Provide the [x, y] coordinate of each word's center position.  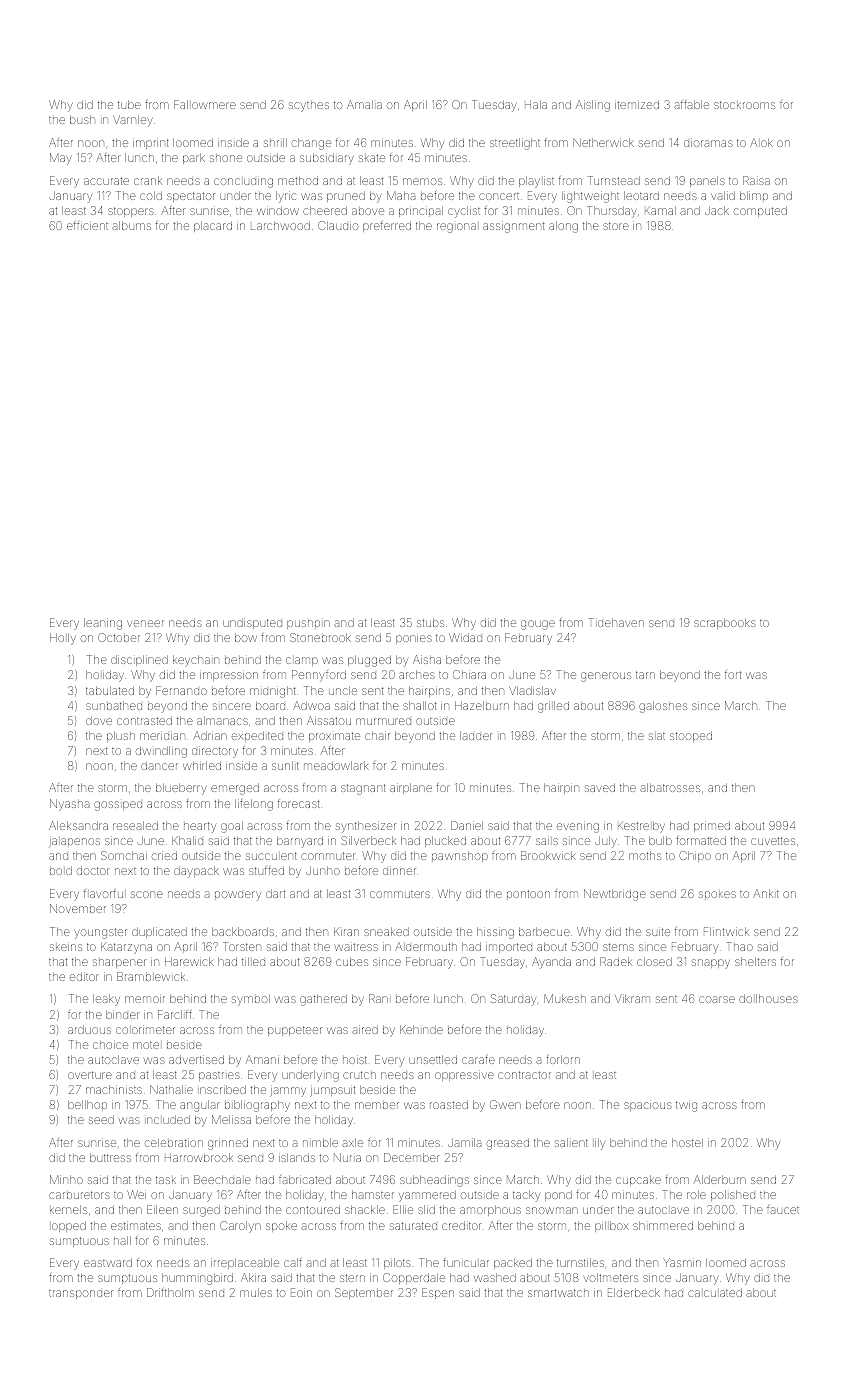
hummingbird [197, 1279]
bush [82, 120]
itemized [637, 105]
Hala [536, 105]
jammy [288, 1092]
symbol [251, 1000]
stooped [691, 737]
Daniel [467, 825]
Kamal [660, 211]
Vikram [632, 998]
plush [121, 737]
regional [456, 228]
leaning [103, 624]
